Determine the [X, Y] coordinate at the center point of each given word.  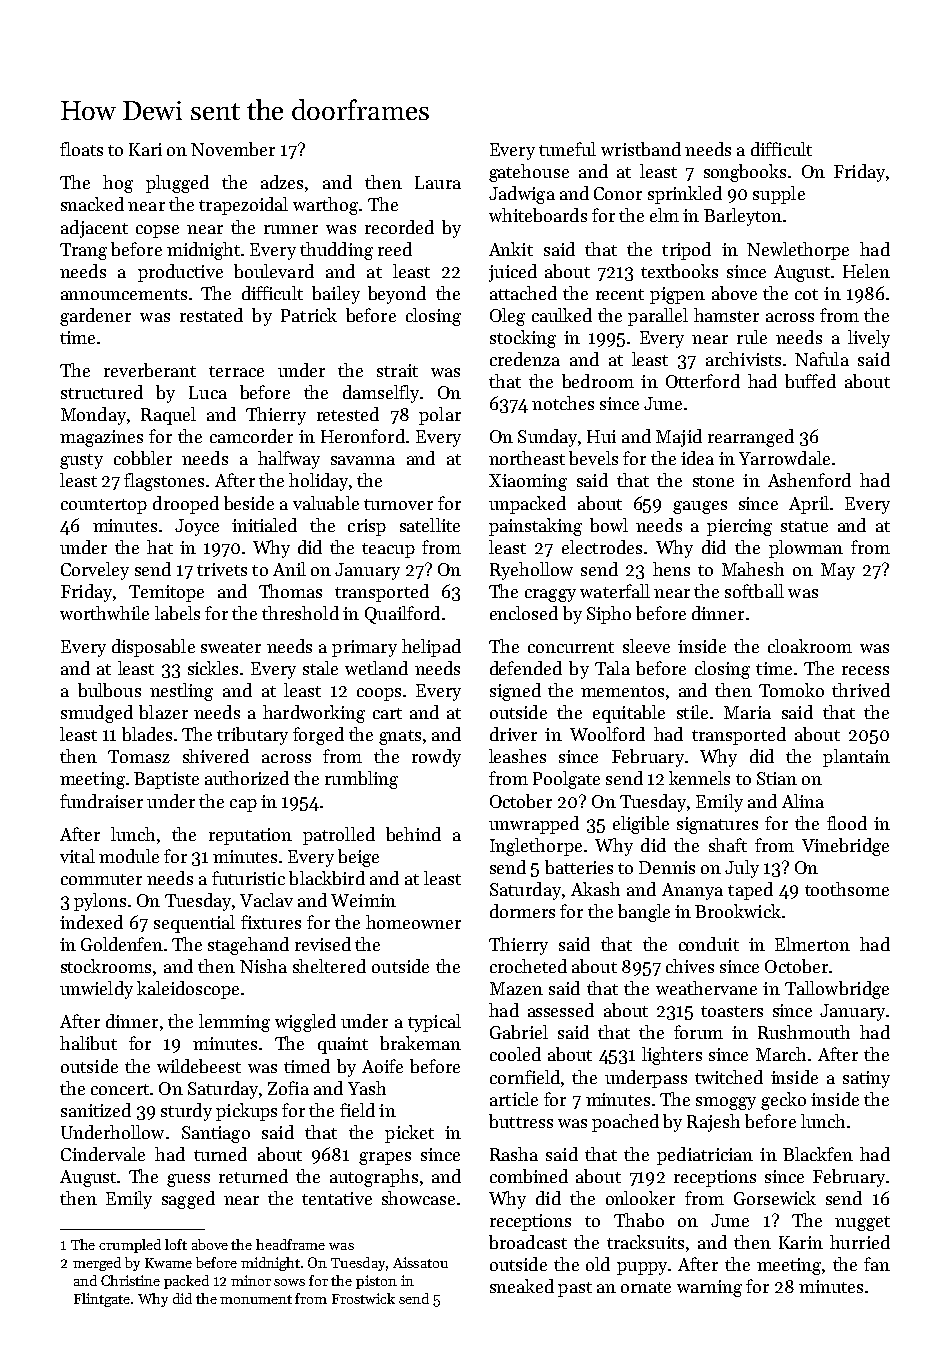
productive [180, 273]
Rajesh [713, 1123]
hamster [726, 315]
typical [434, 1023]
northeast [527, 458]
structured [102, 392]
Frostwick [363, 1298]
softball [754, 591]
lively [869, 339]
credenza [525, 359]
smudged [97, 714]
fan [877, 1264]
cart [387, 713]
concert [120, 1089]
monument [256, 1299]
